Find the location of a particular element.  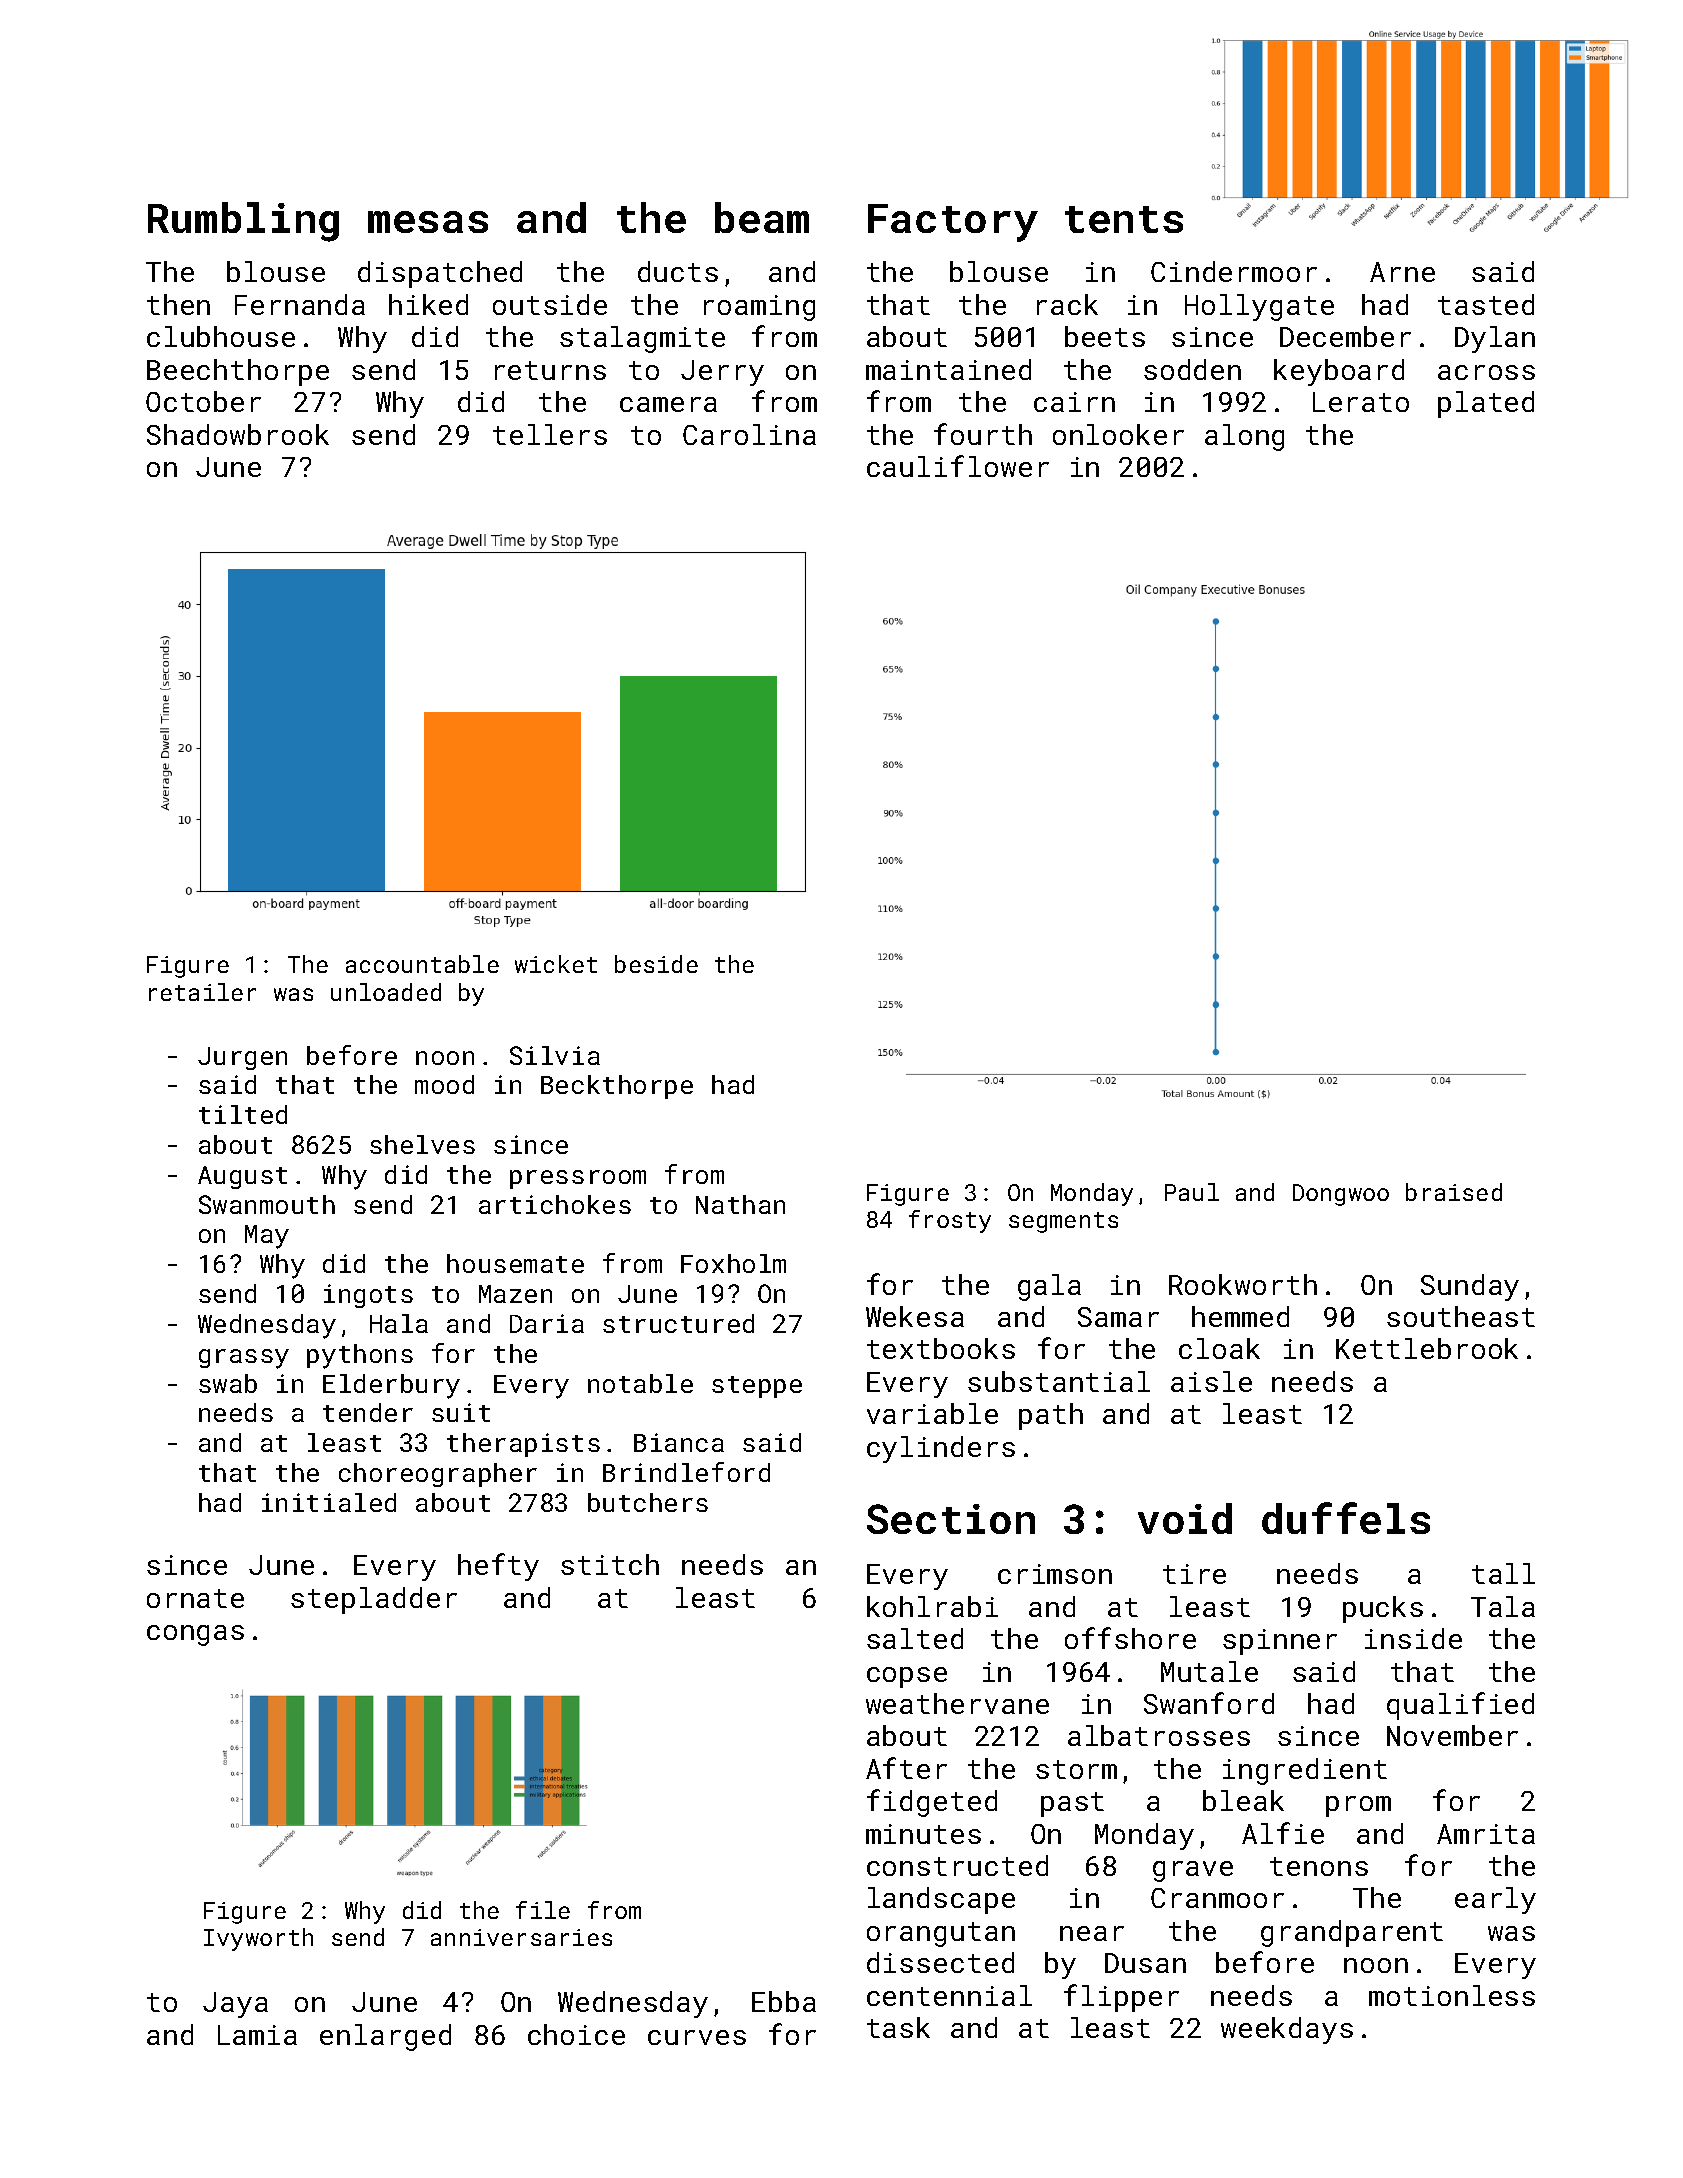

Arne is located at coordinates (1402, 272).
